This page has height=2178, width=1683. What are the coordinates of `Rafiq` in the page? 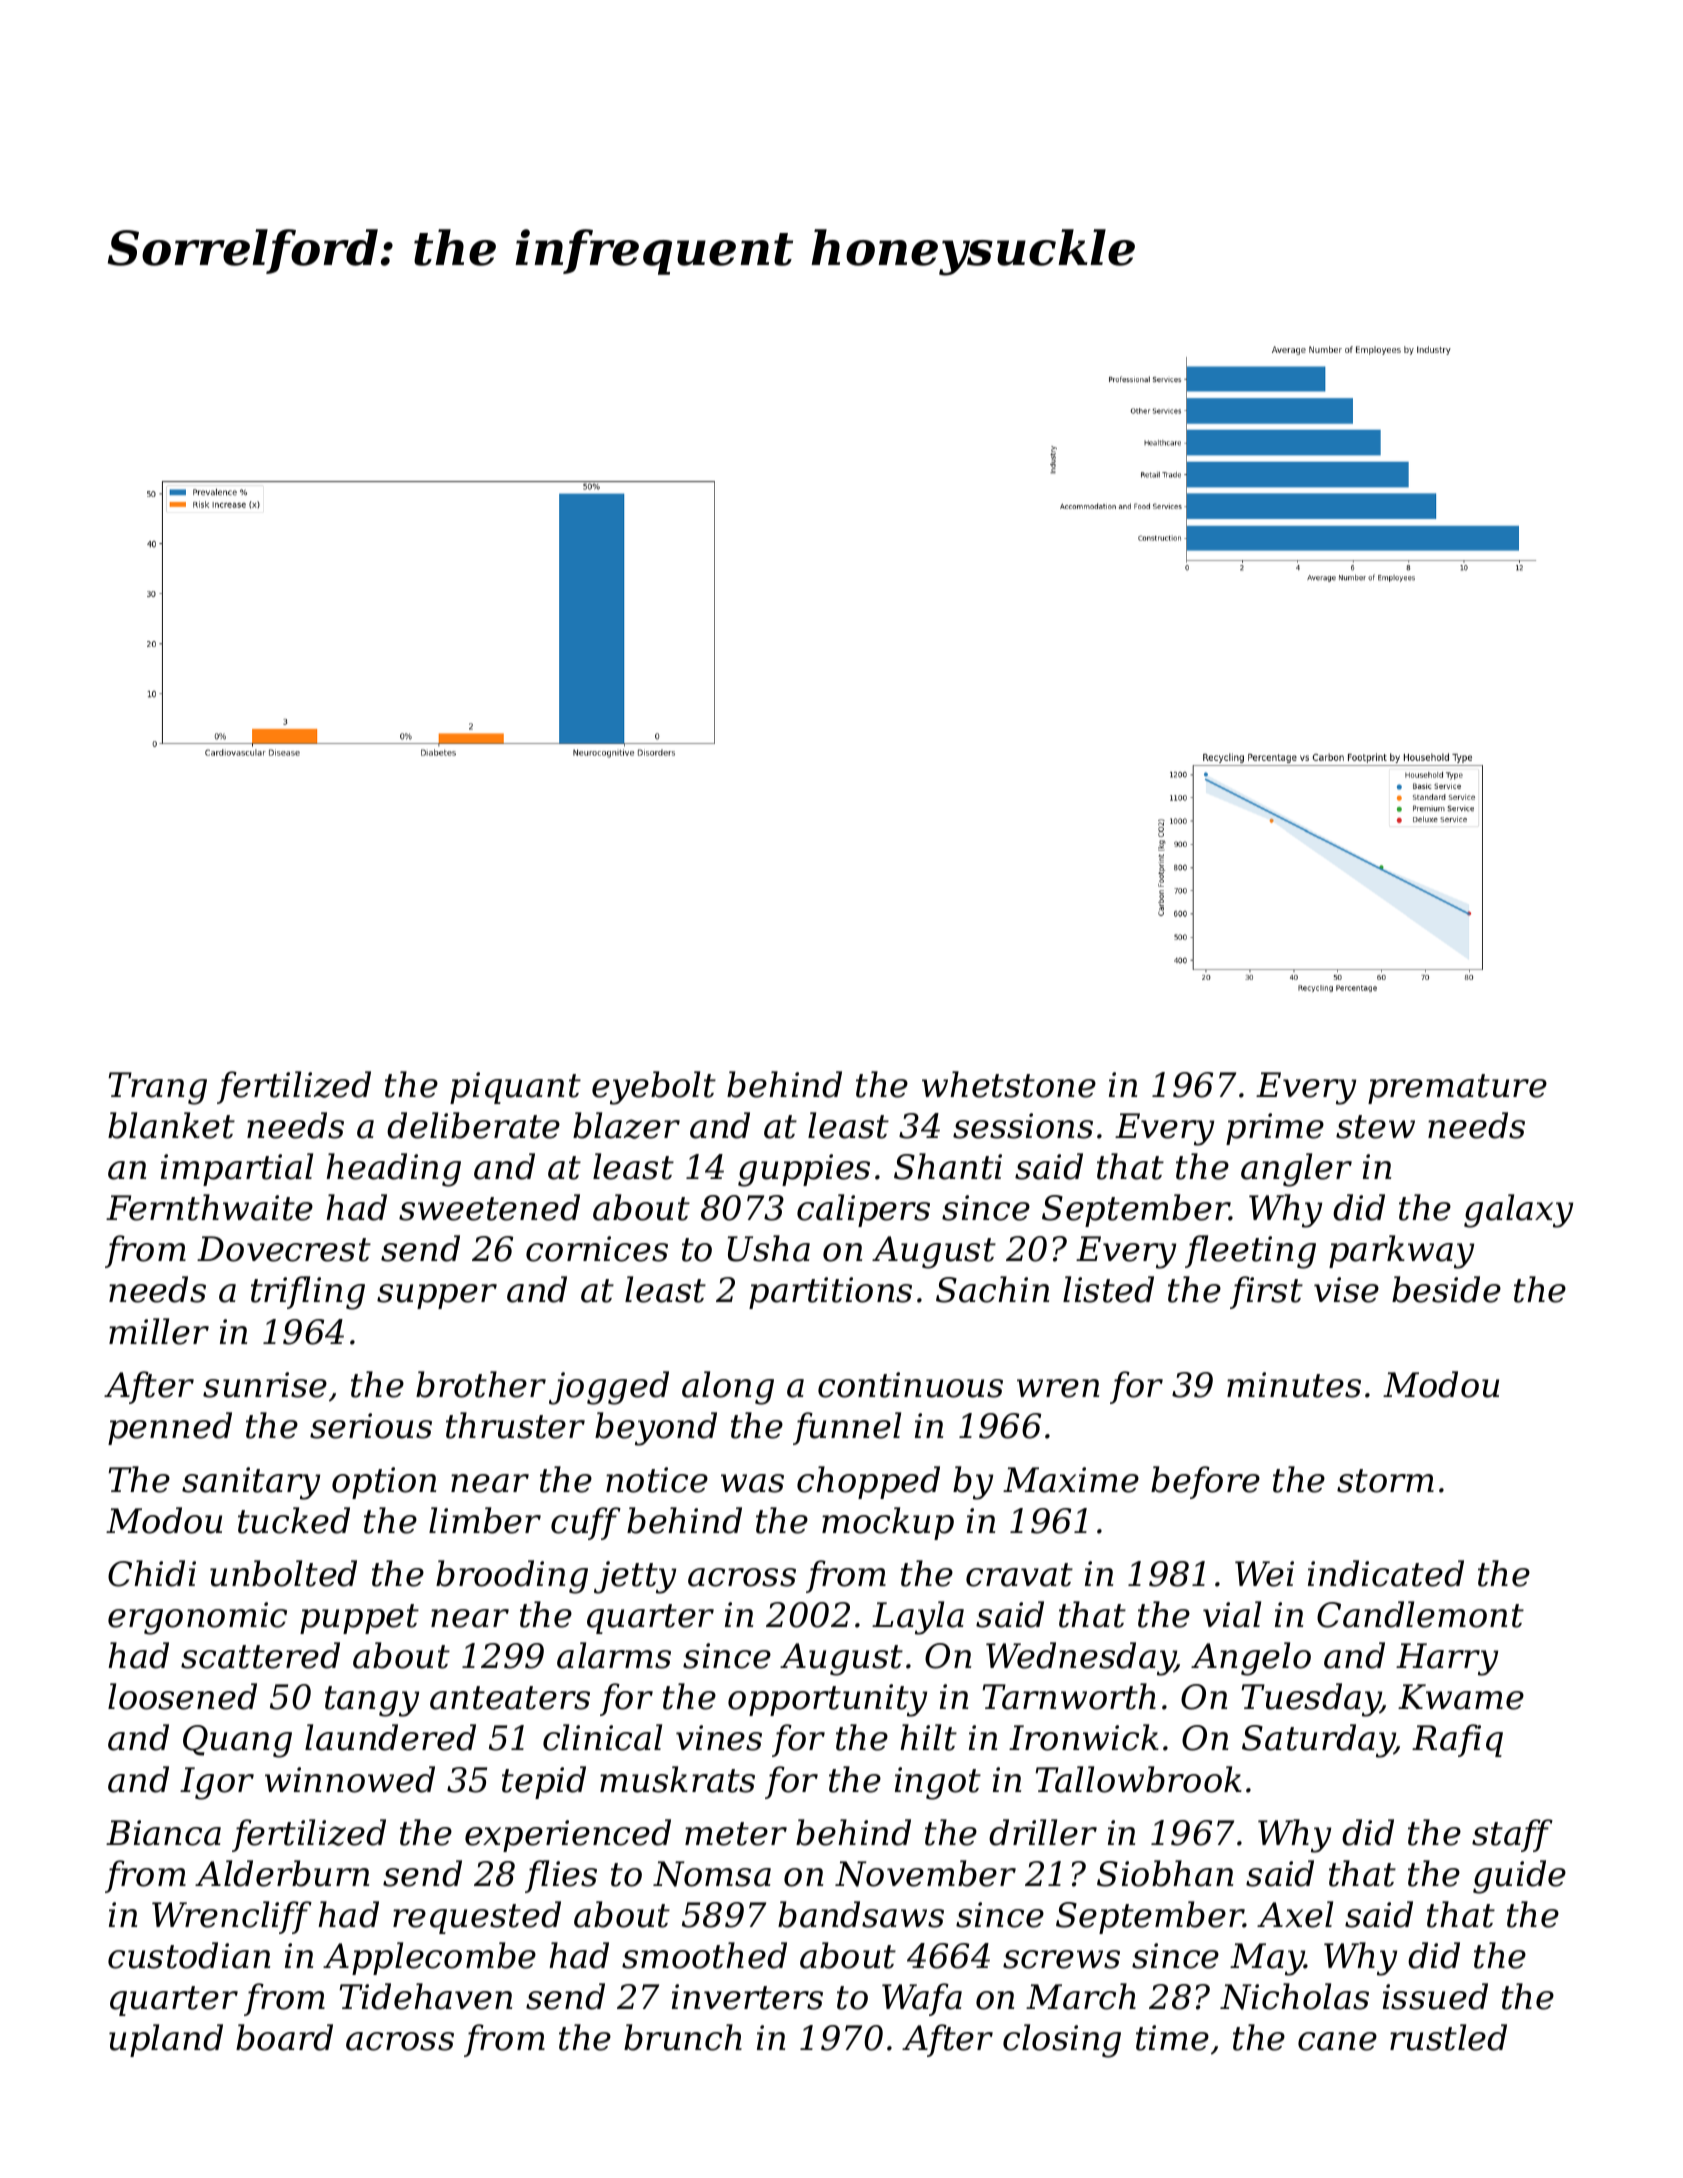 It's located at (1457, 1740).
